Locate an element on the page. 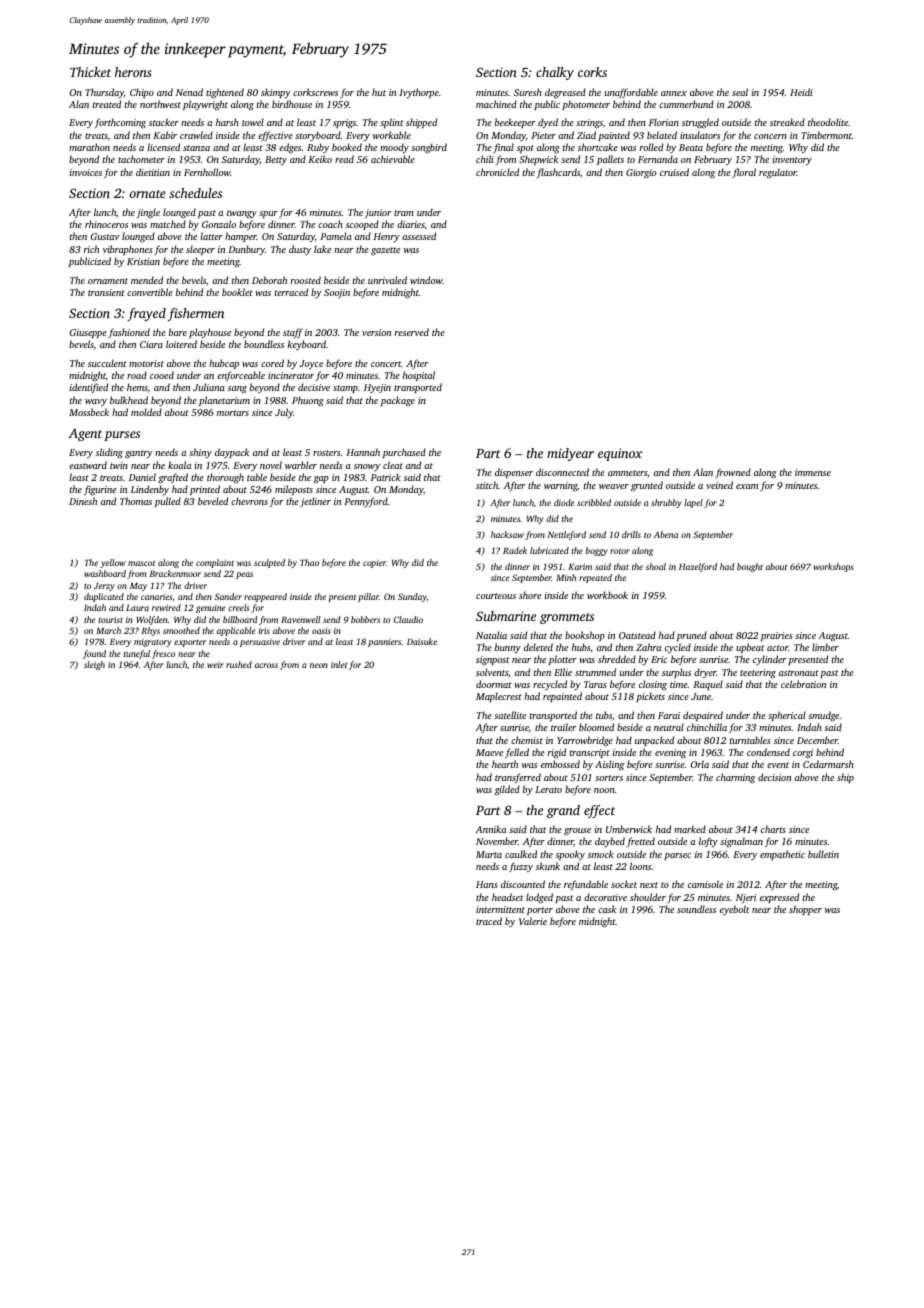 The width and height of the page is (924, 1308). Maeve is located at coordinates (489, 752).
